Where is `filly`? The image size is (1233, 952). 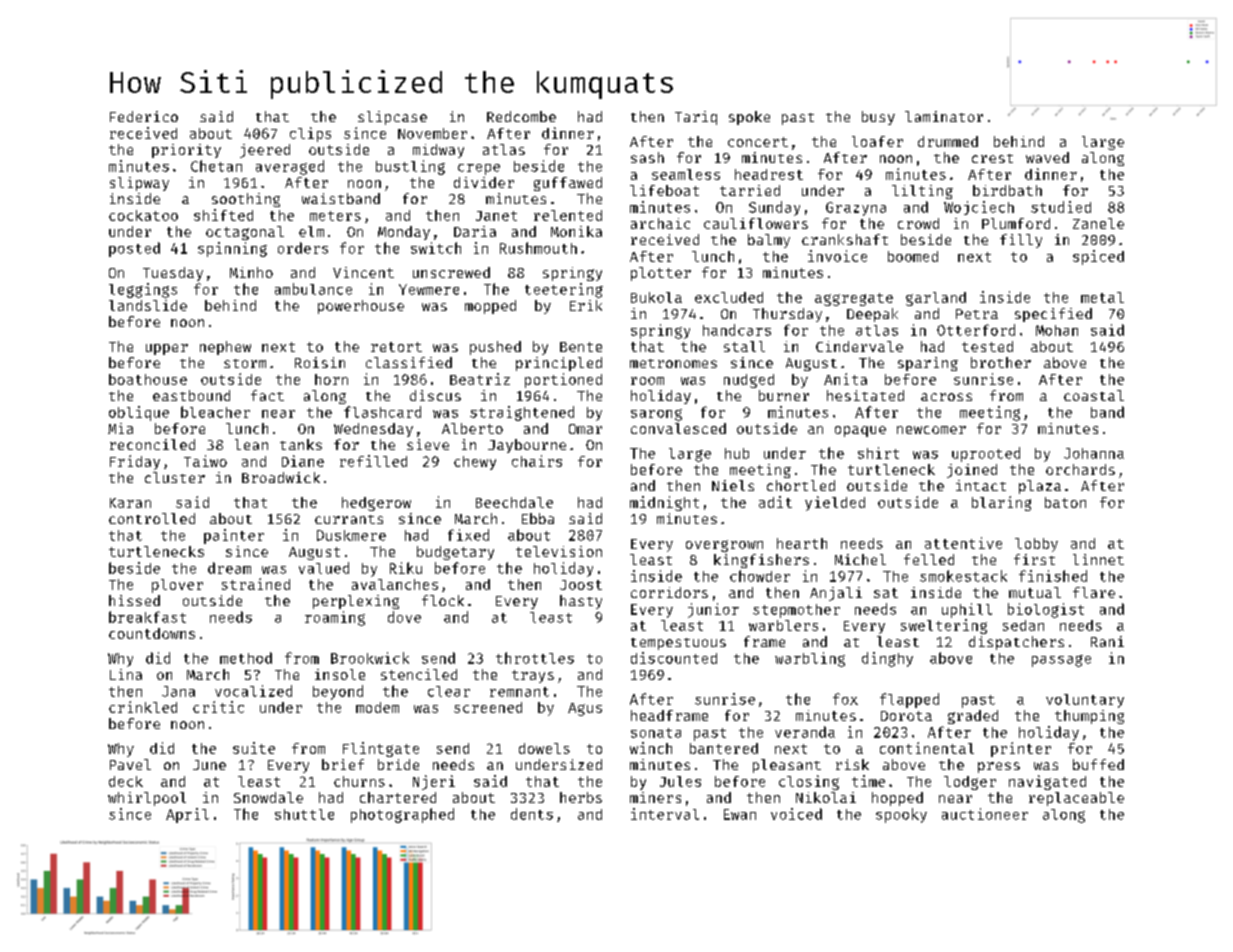 filly is located at coordinates (1021, 241).
